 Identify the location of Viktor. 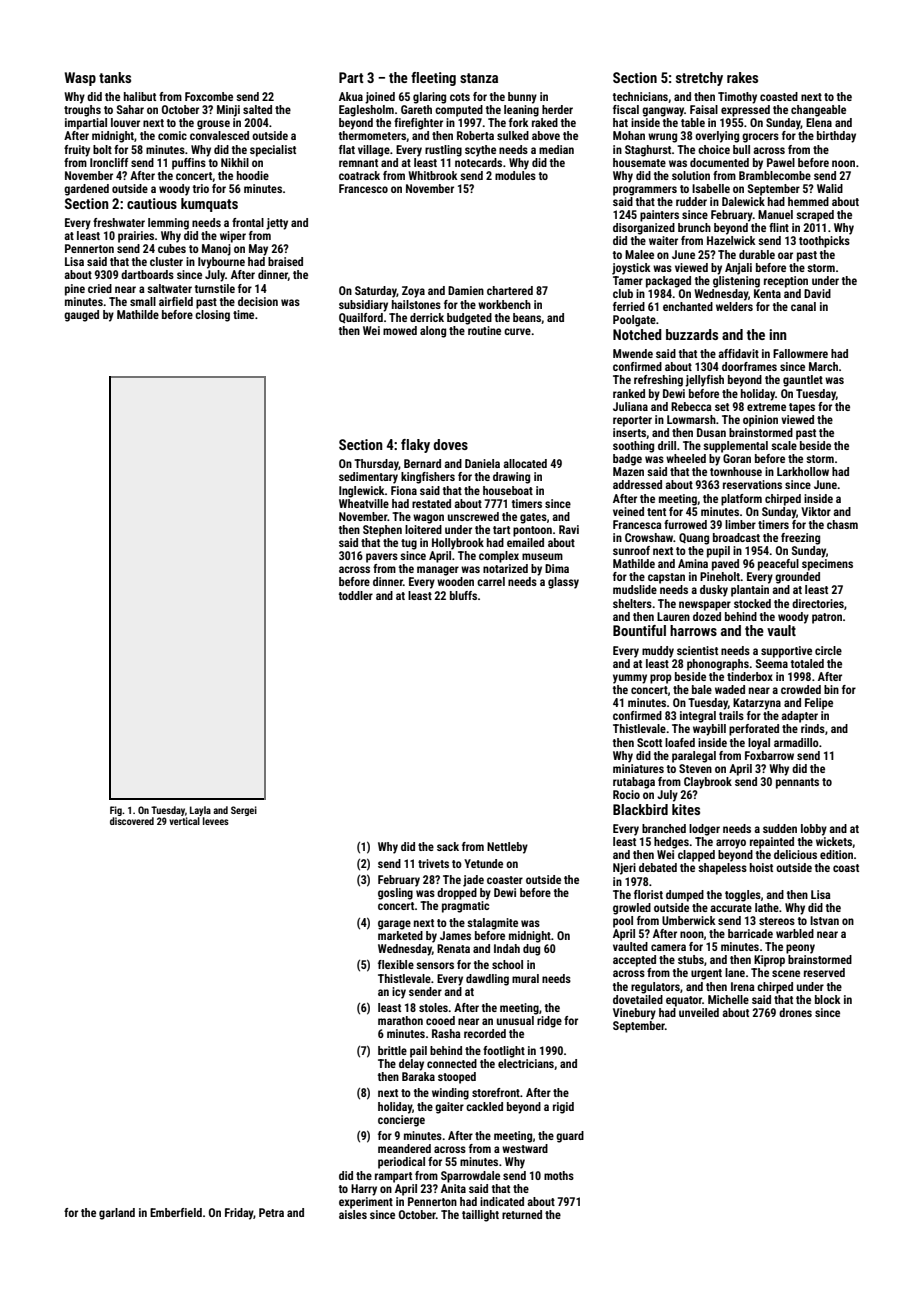
(816, 511).
